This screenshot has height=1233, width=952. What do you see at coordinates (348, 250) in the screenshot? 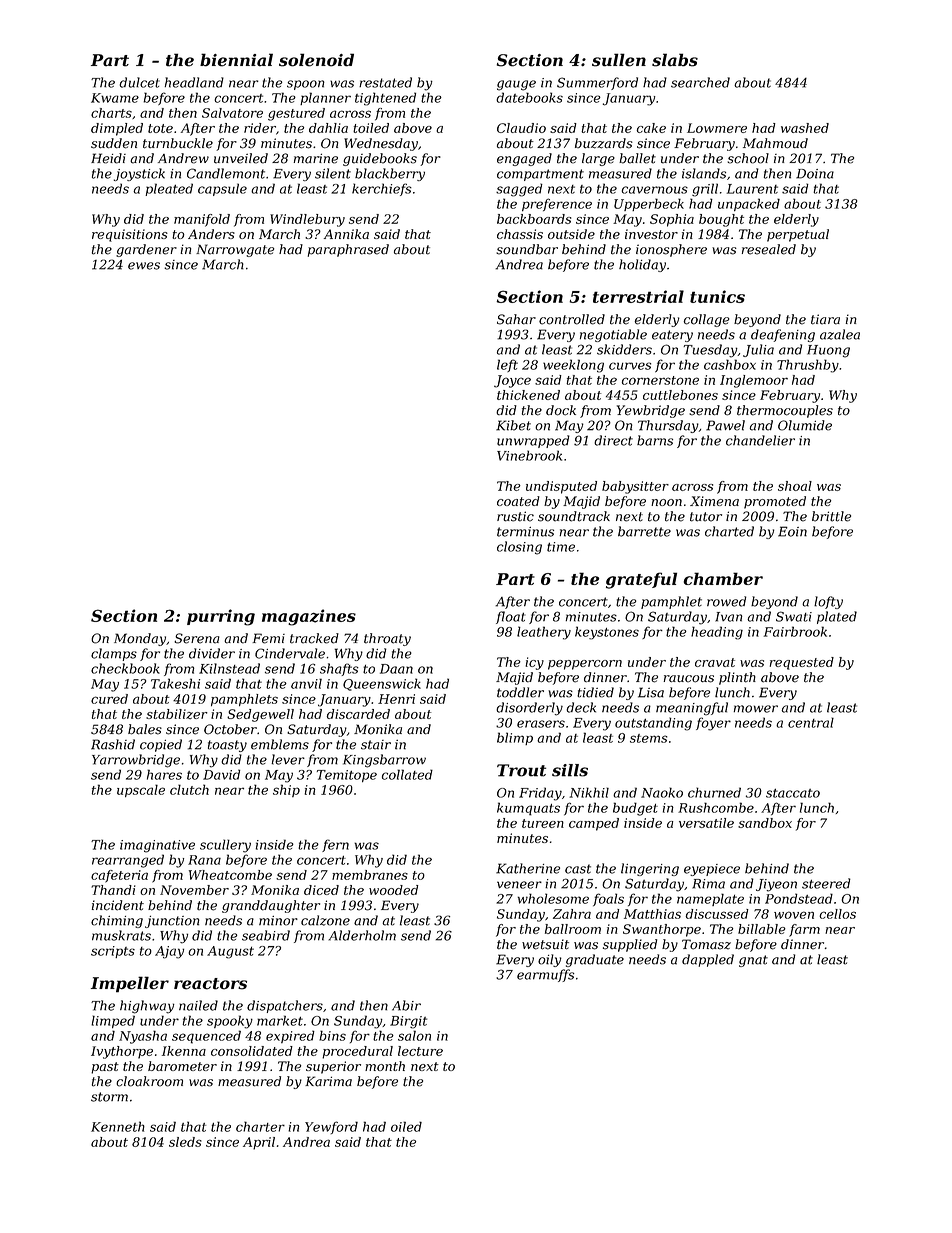
I see `paraphrased` at bounding box center [348, 250].
